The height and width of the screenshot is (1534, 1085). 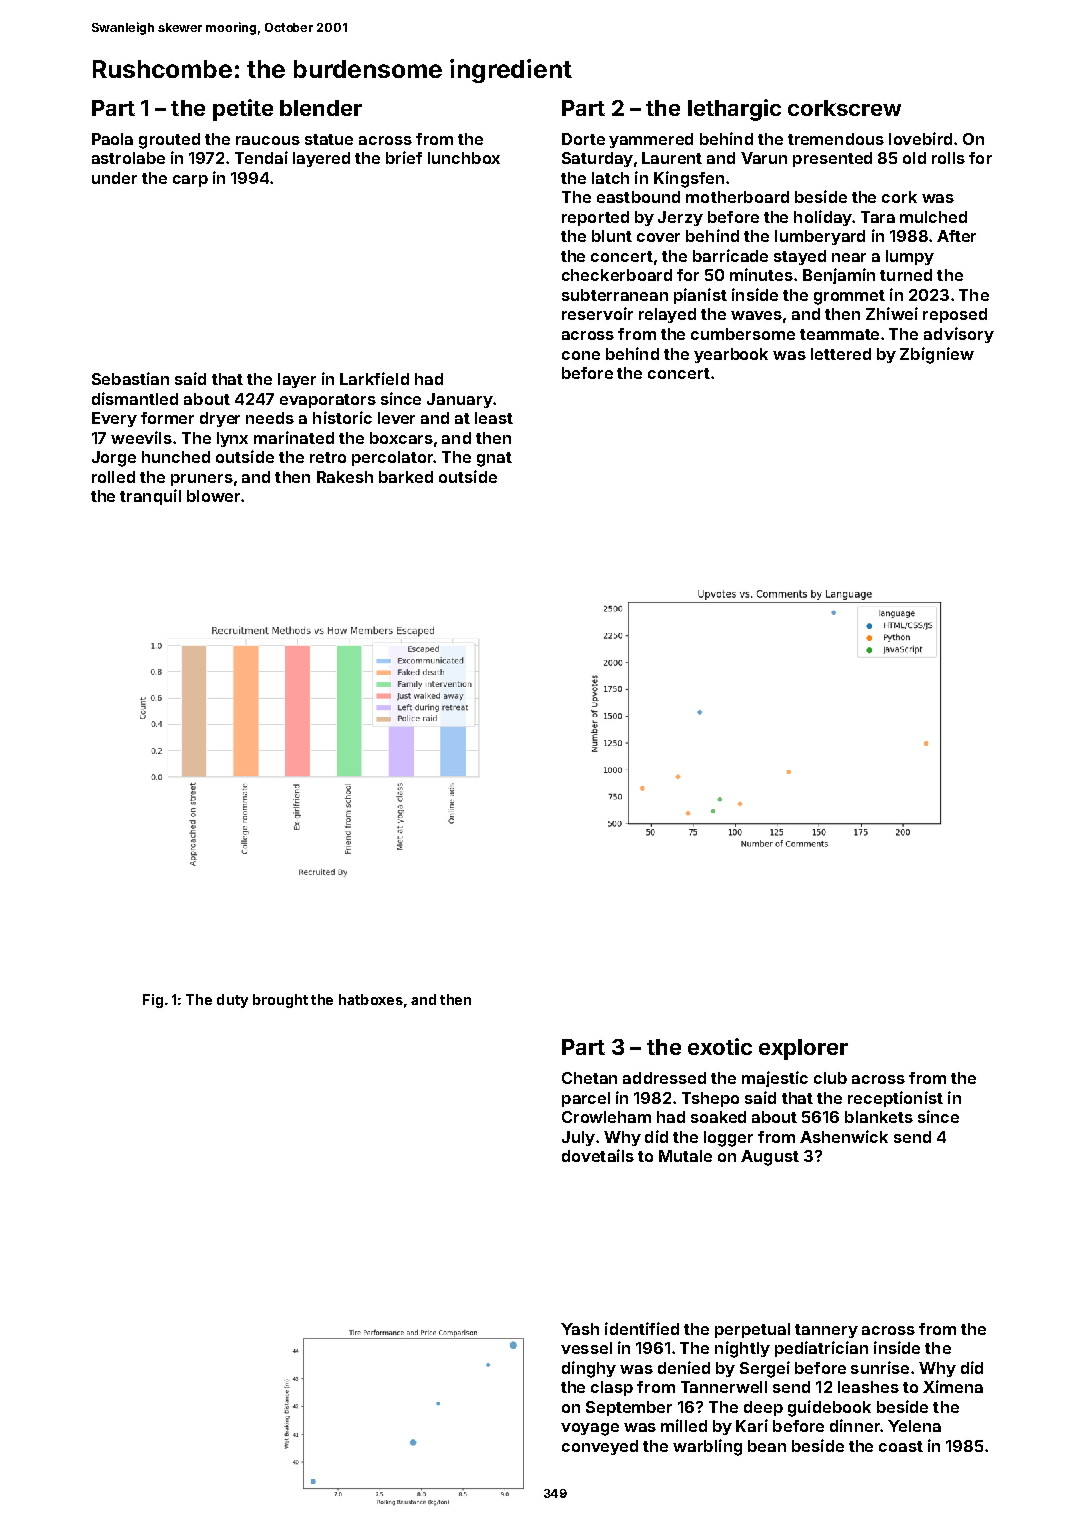 What do you see at coordinates (494, 459) in the screenshot?
I see `gnat` at bounding box center [494, 459].
